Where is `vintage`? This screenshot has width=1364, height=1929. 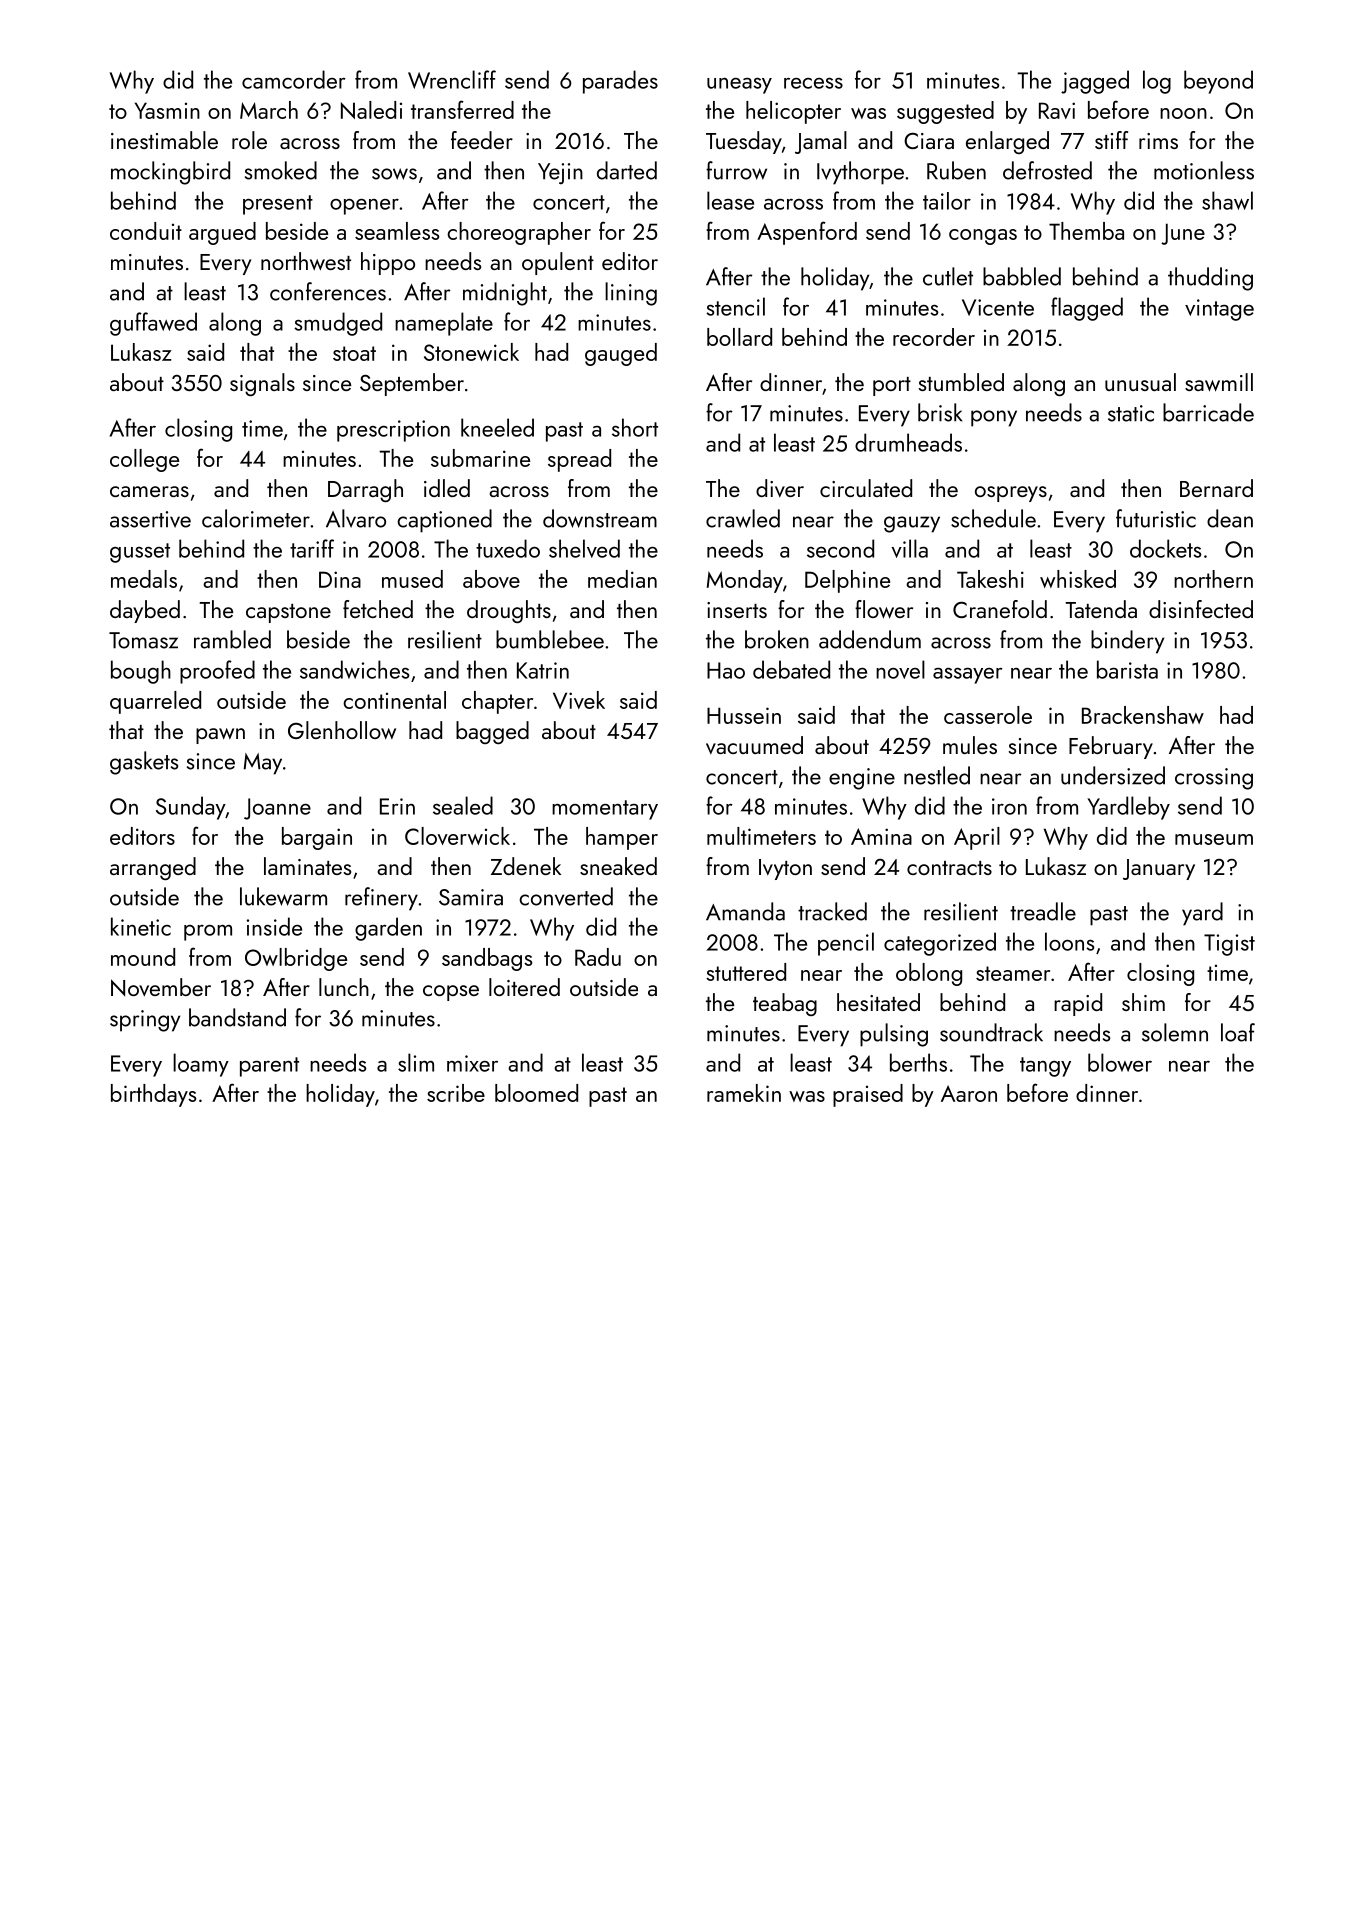
vintage is located at coordinates (1219, 310).
